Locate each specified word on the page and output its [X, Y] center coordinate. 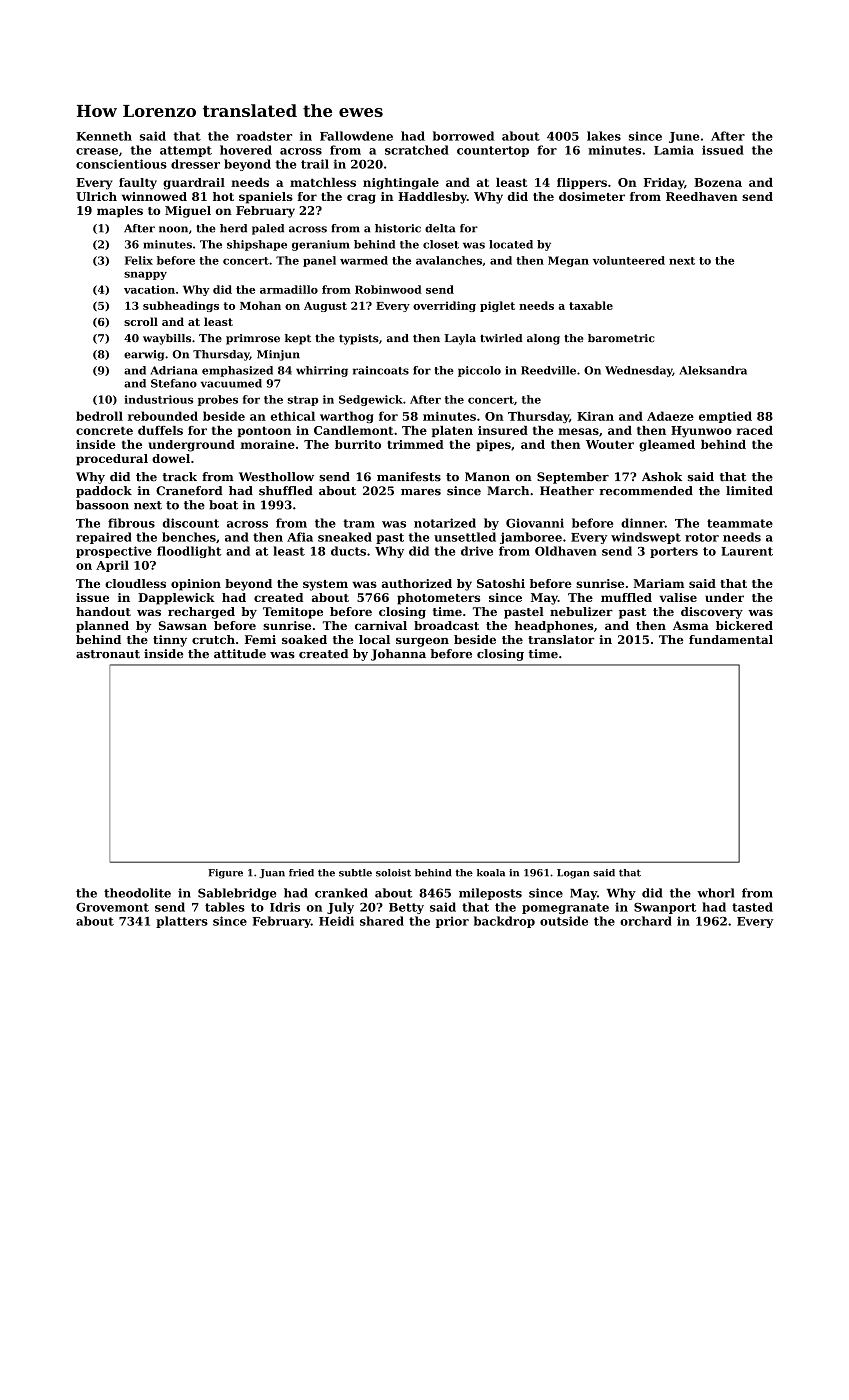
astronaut [108, 654]
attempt [186, 151]
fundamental [731, 639]
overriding [444, 306]
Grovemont [112, 907]
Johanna [398, 655]
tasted [752, 907]
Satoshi [501, 583]
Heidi [336, 921]
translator [561, 639]
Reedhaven [702, 196]
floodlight [189, 552]
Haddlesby [432, 198]
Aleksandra [713, 370]
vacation [149, 289]
